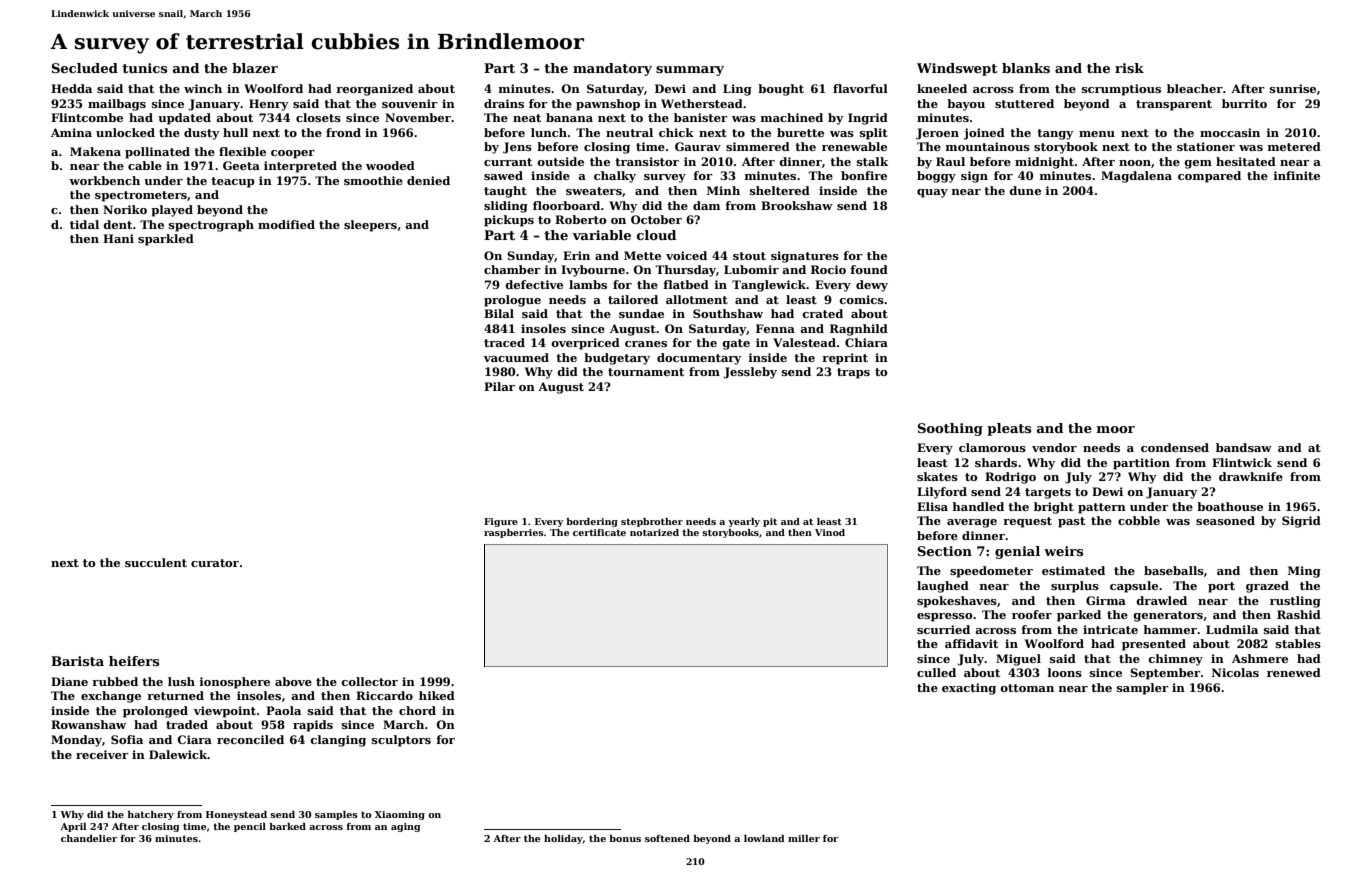 Image resolution: width=1372 pixels, height=887 pixels. Describe the element at coordinates (172, 211) in the screenshot. I see `played` at that location.
